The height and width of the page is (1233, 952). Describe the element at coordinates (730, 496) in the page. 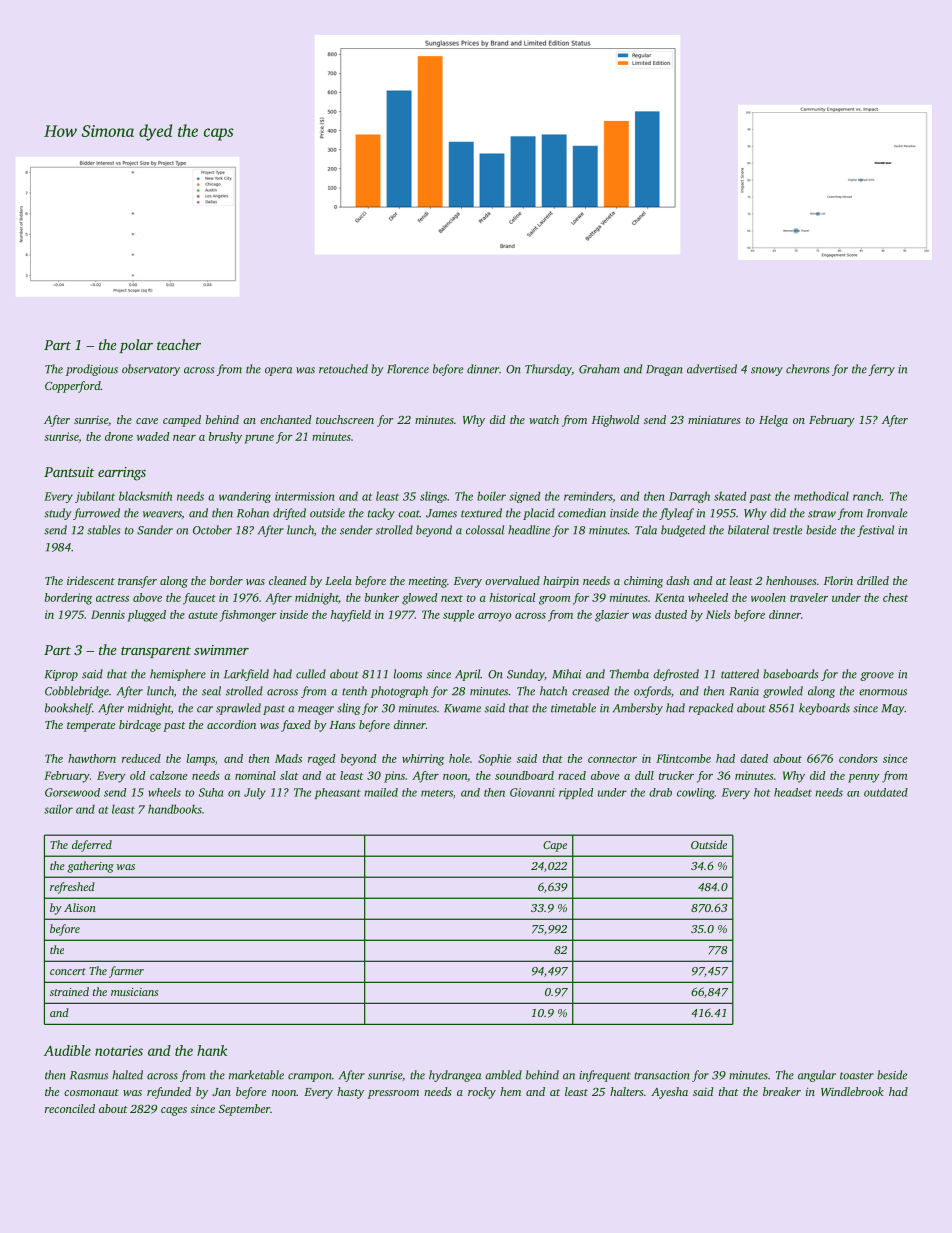

I see `skated` at that location.
